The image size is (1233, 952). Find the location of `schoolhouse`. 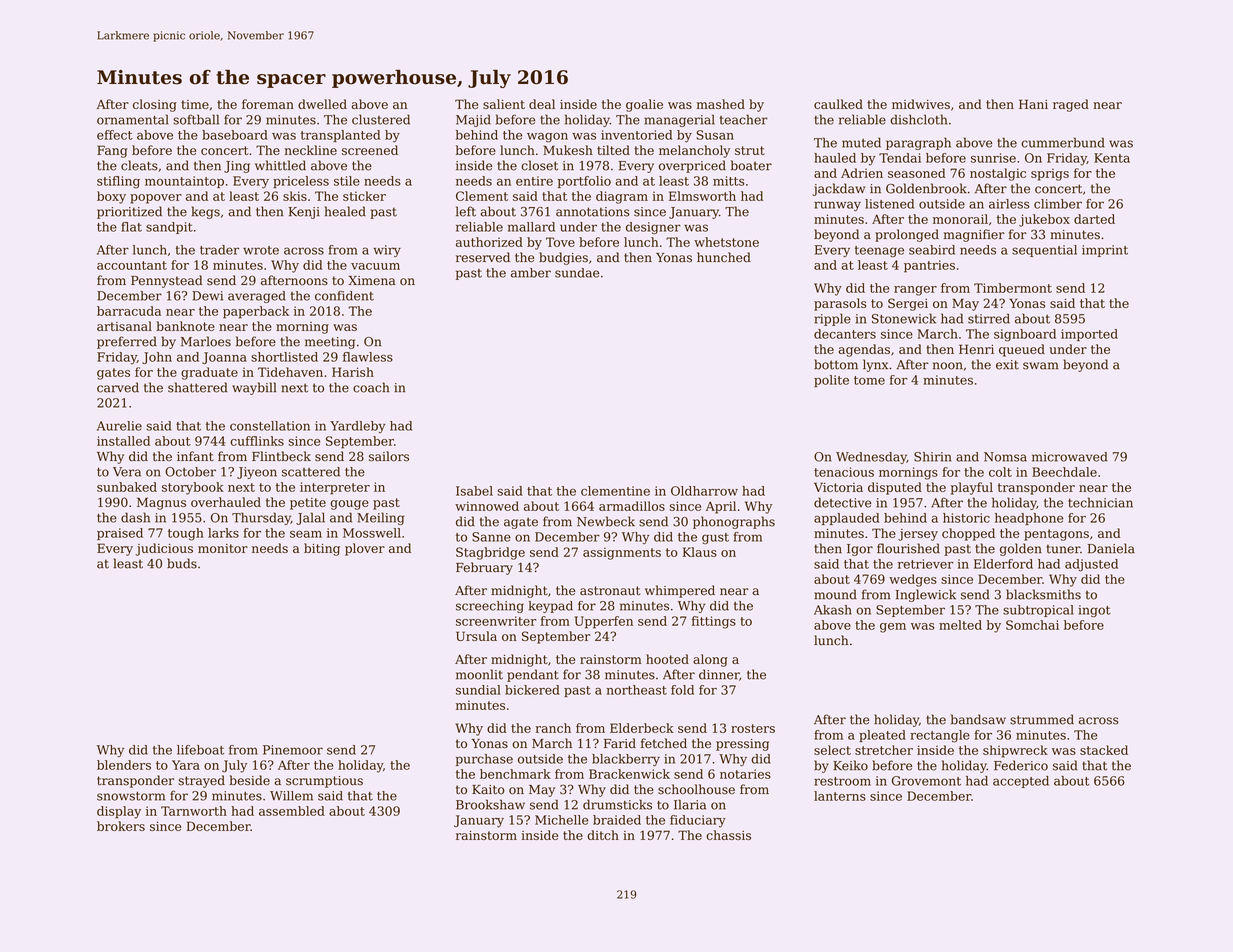

schoolhouse is located at coordinates (696, 789).
